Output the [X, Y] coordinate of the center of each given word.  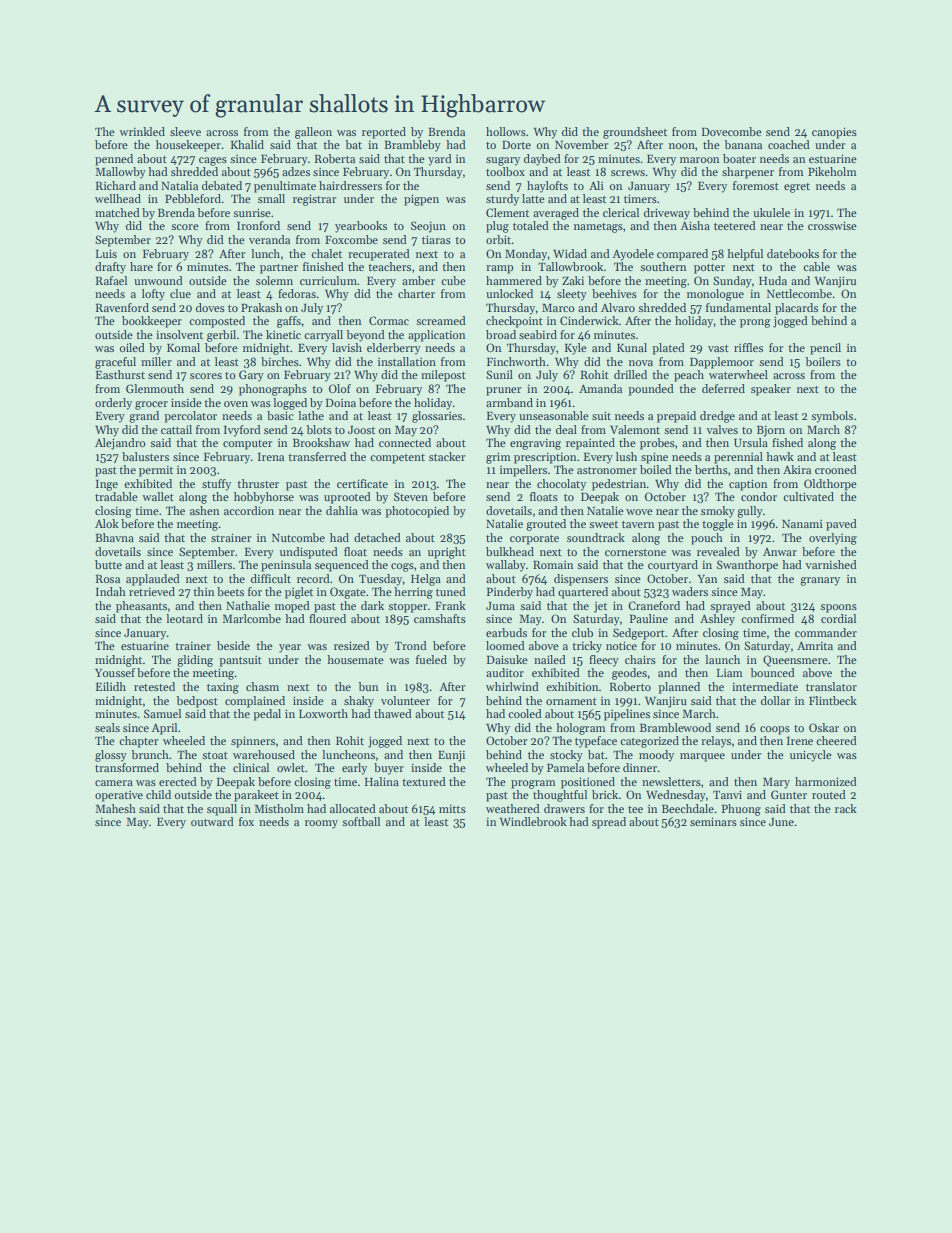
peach [689, 376]
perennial [738, 458]
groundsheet [635, 133]
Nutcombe [298, 537]
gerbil [221, 336]
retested [154, 686]
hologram [581, 729]
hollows [506, 131]
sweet [604, 524]
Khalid [247, 144]
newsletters [671, 781]
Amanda [600, 388]
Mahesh [115, 808]
